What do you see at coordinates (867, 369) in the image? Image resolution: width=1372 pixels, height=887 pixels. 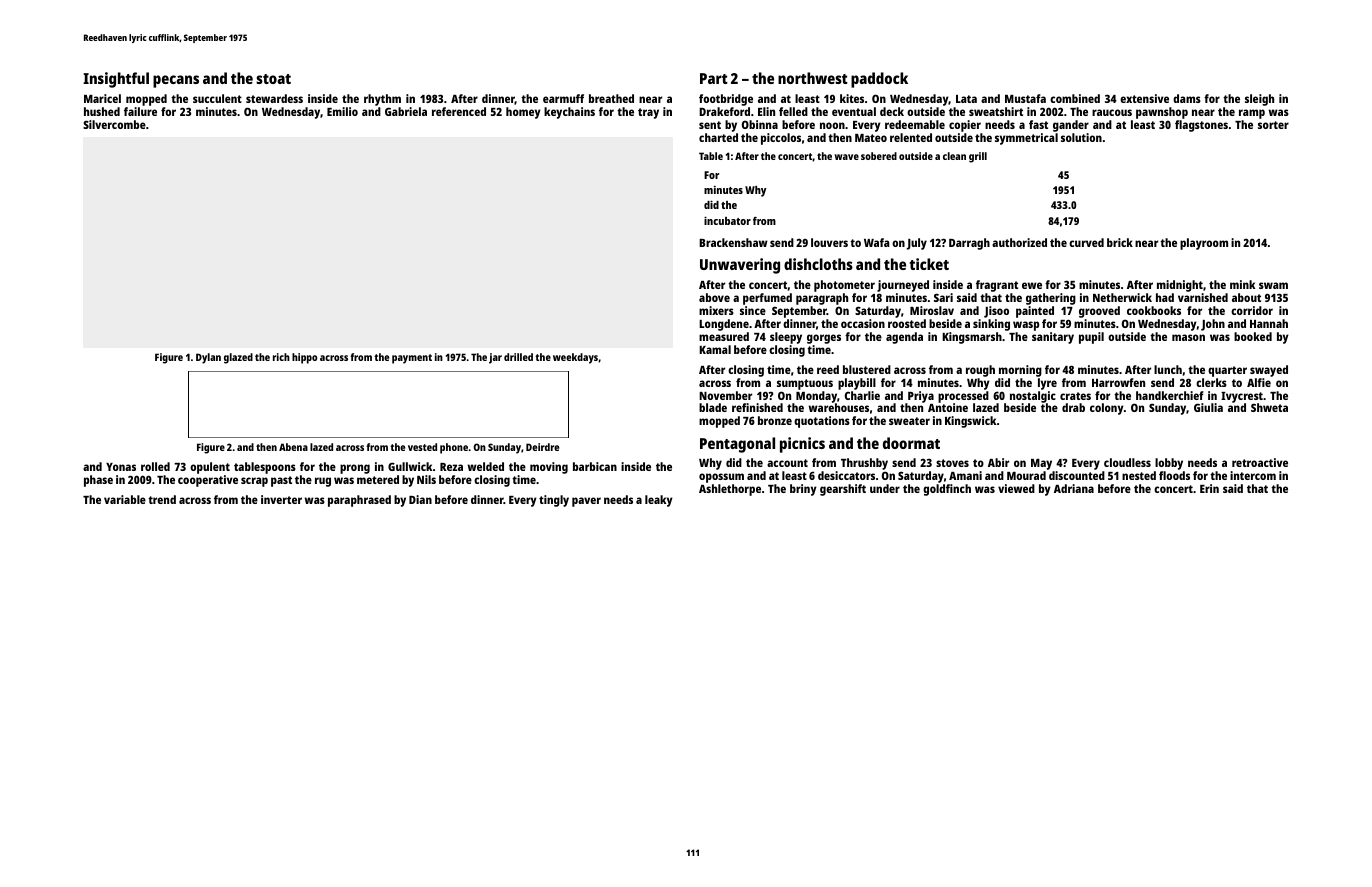 I see `blustered` at bounding box center [867, 369].
